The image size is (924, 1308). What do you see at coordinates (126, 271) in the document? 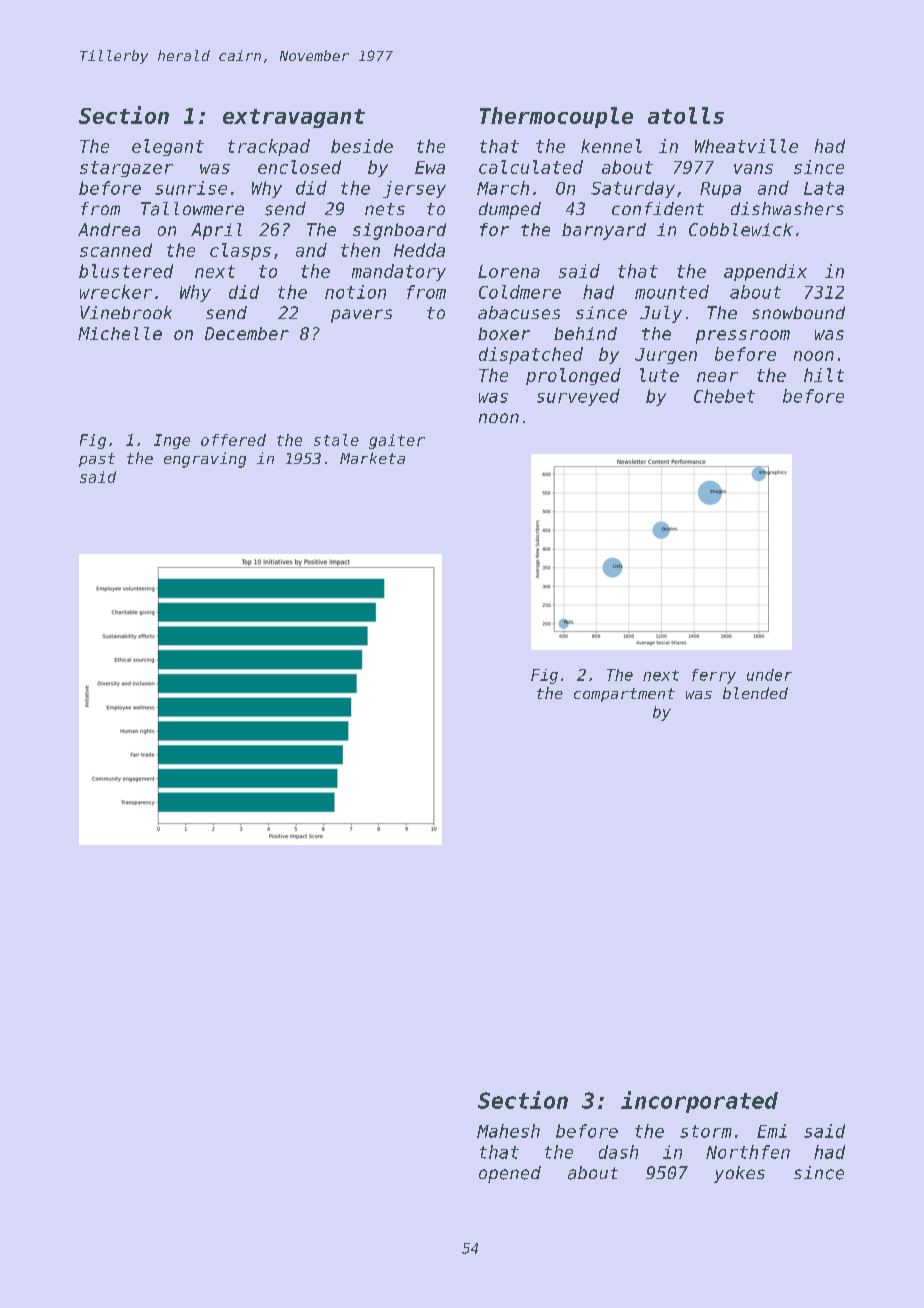
I see `blustered` at bounding box center [126, 271].
